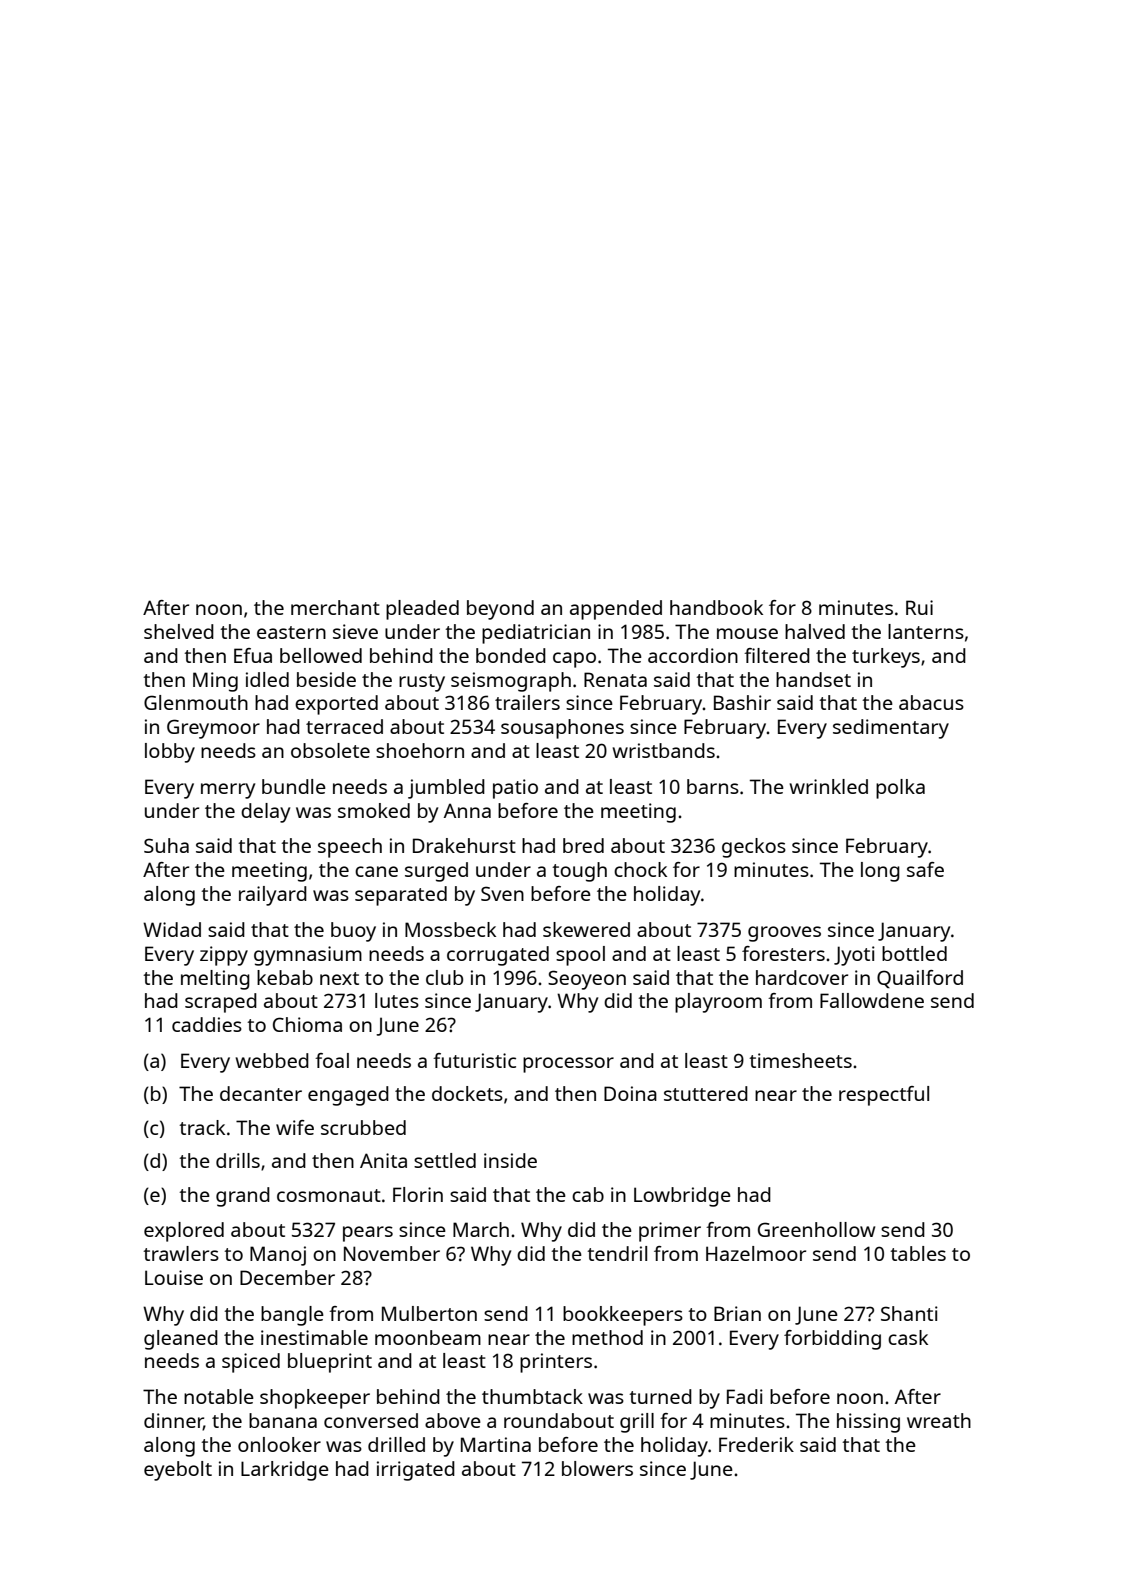 Image resolution: width=1127 pixels, height=1593 pixels. Describe the element at coordinates (500, 610) in the screenshot. I see `beyond` at that location.
